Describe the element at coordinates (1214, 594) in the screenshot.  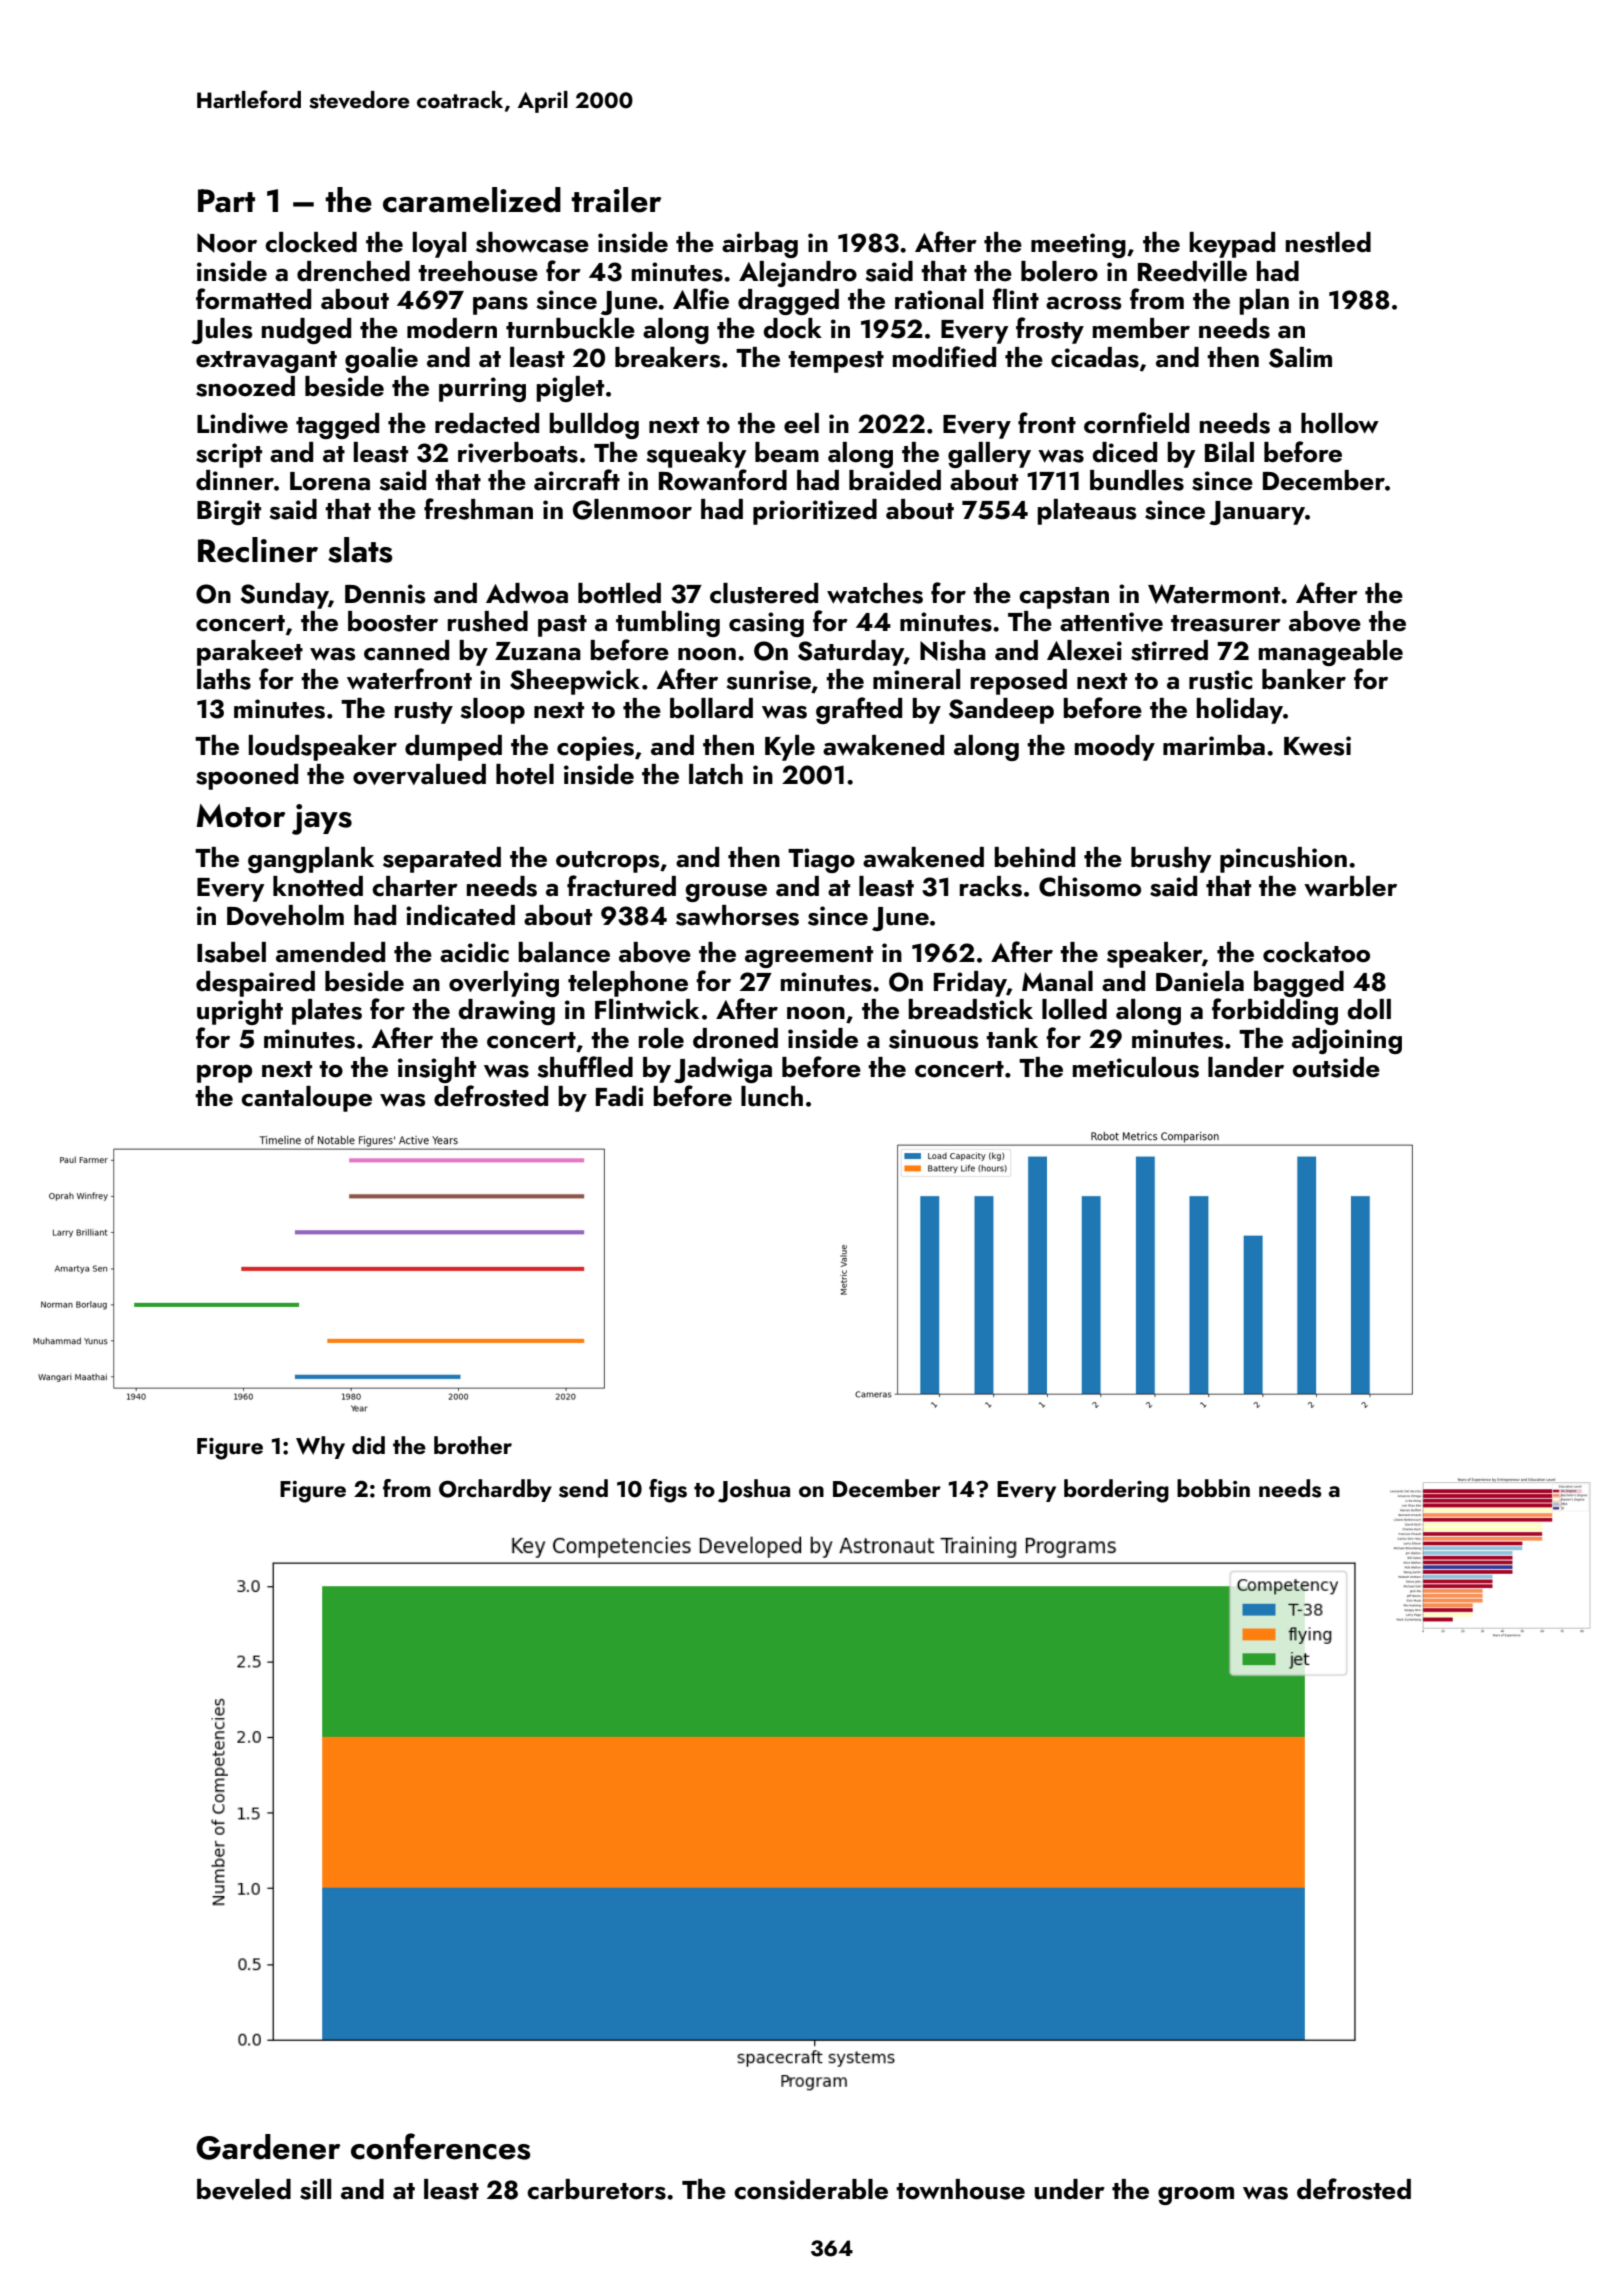
I see `Watermont` at that location.
